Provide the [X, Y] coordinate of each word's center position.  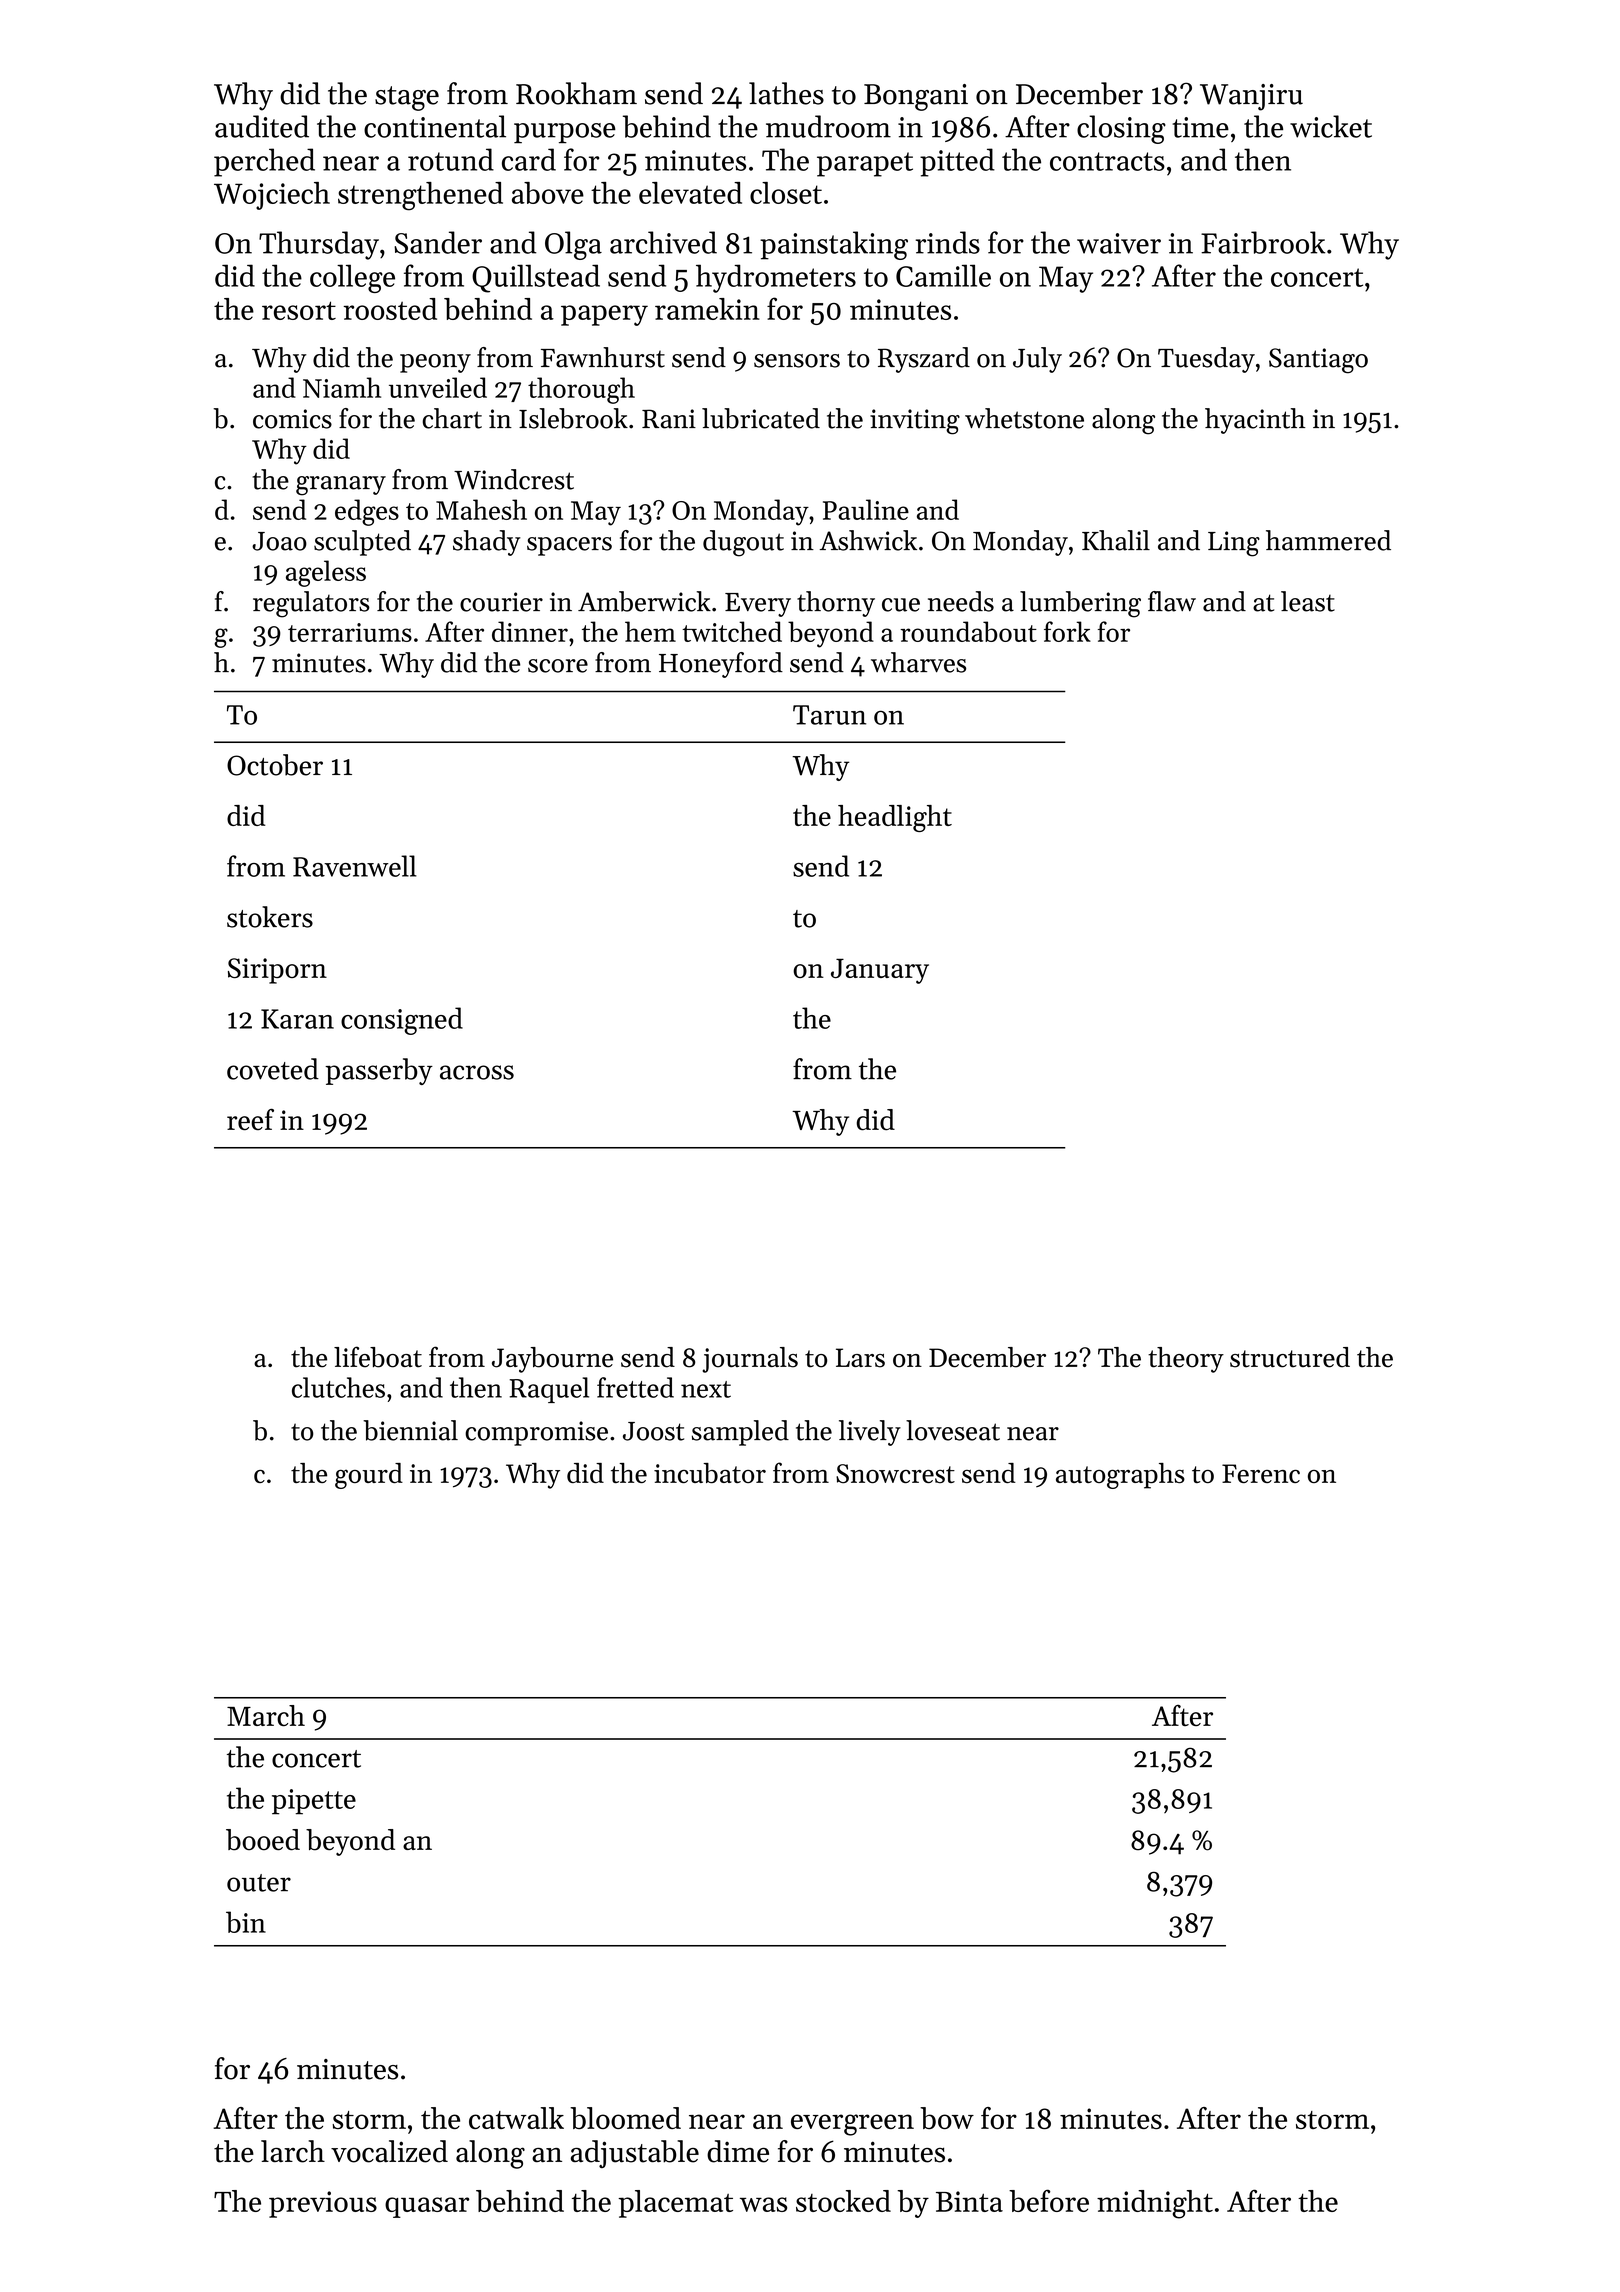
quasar [427, 2207]
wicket [1331, 126]
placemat [675, 2204]
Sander [438, 242]
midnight [1155, 2204]
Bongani [916, 97]
